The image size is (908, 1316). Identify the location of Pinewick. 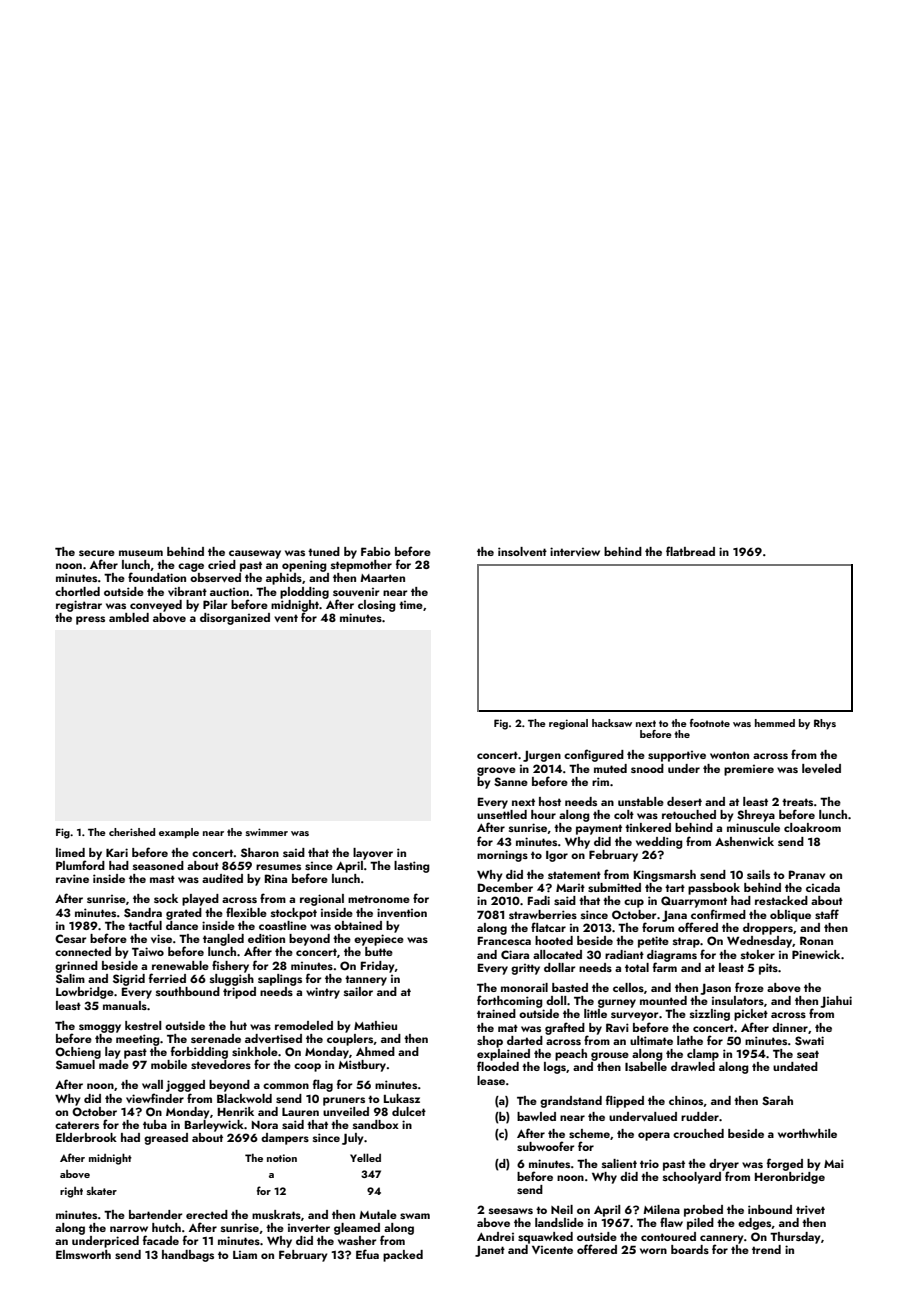
(816, 954).
